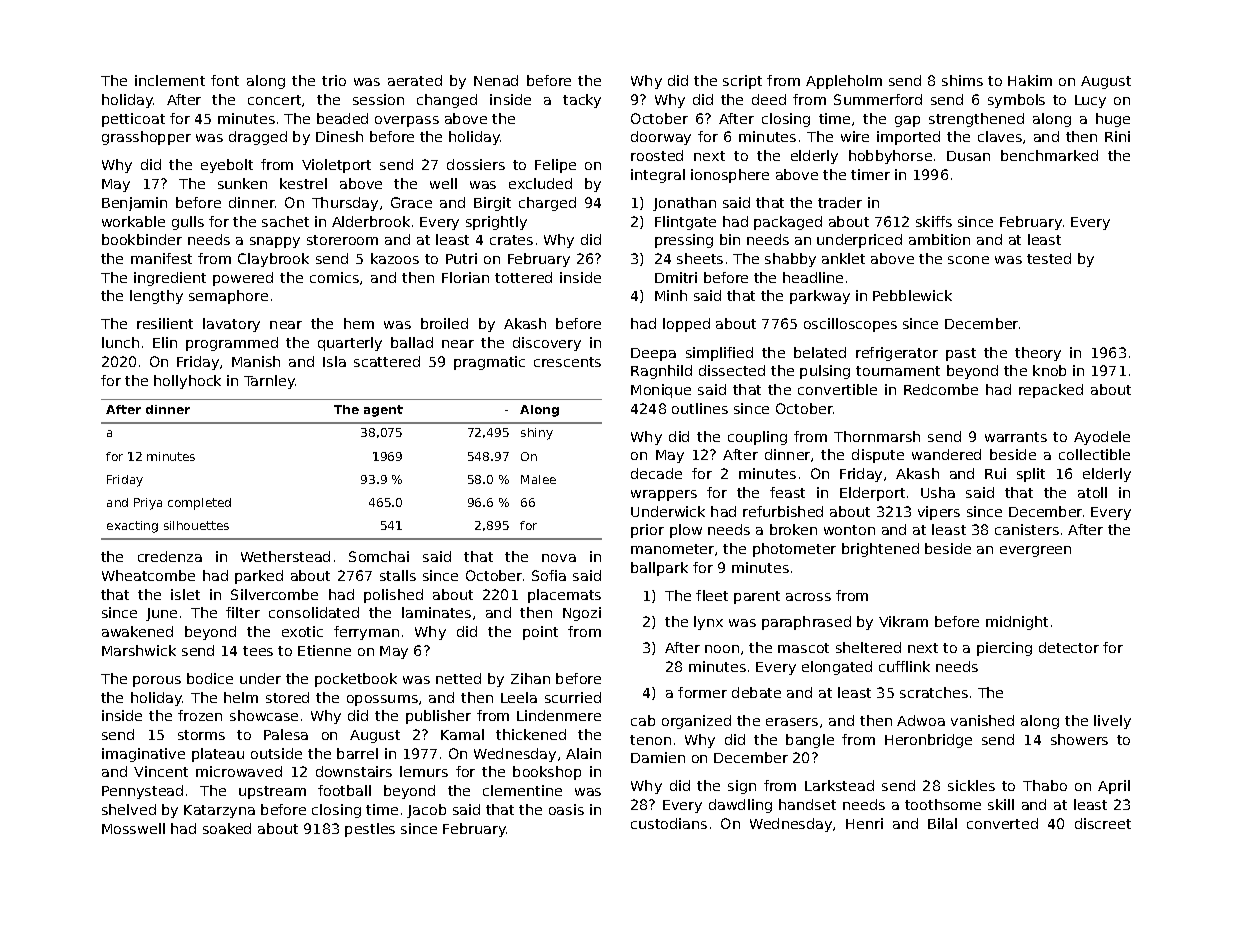 The image size is (1233, 952). Describe the element at coordinates (187, 382) in the document. I see `hollyhock` at that location.
